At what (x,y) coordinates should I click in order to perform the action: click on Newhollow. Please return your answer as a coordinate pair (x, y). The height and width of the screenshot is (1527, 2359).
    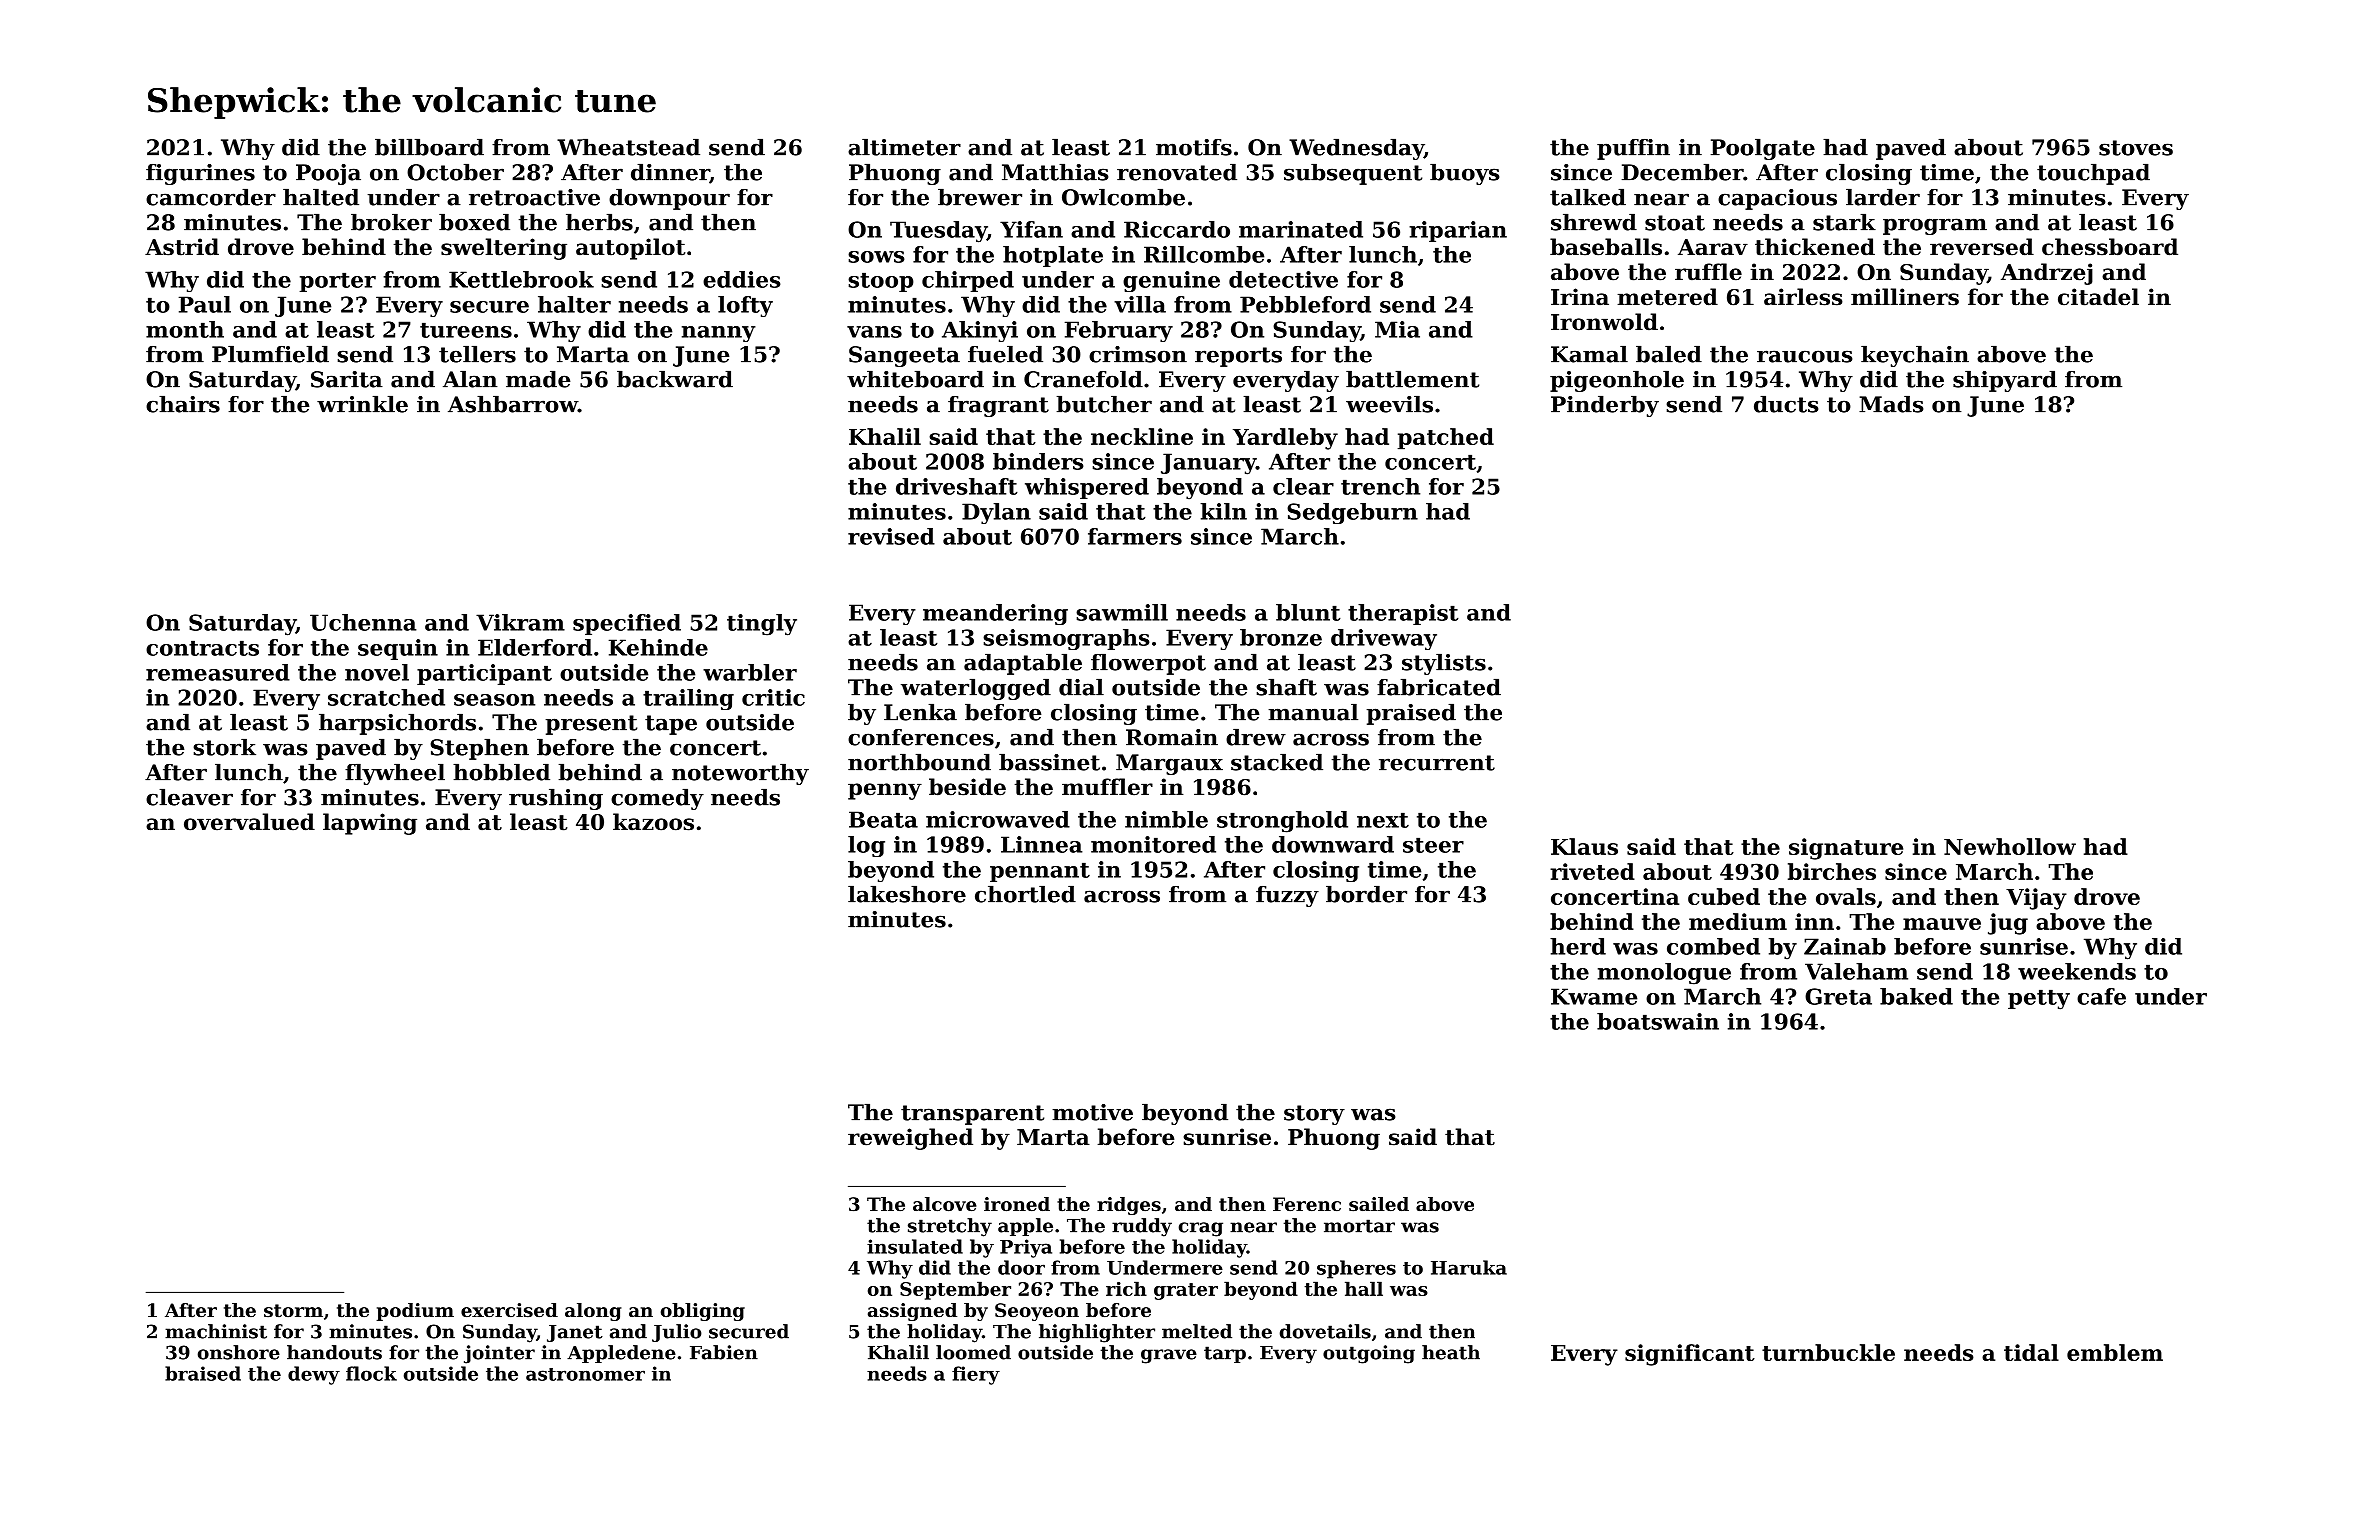
    Looking at the image, I should click on (2010, 846).
